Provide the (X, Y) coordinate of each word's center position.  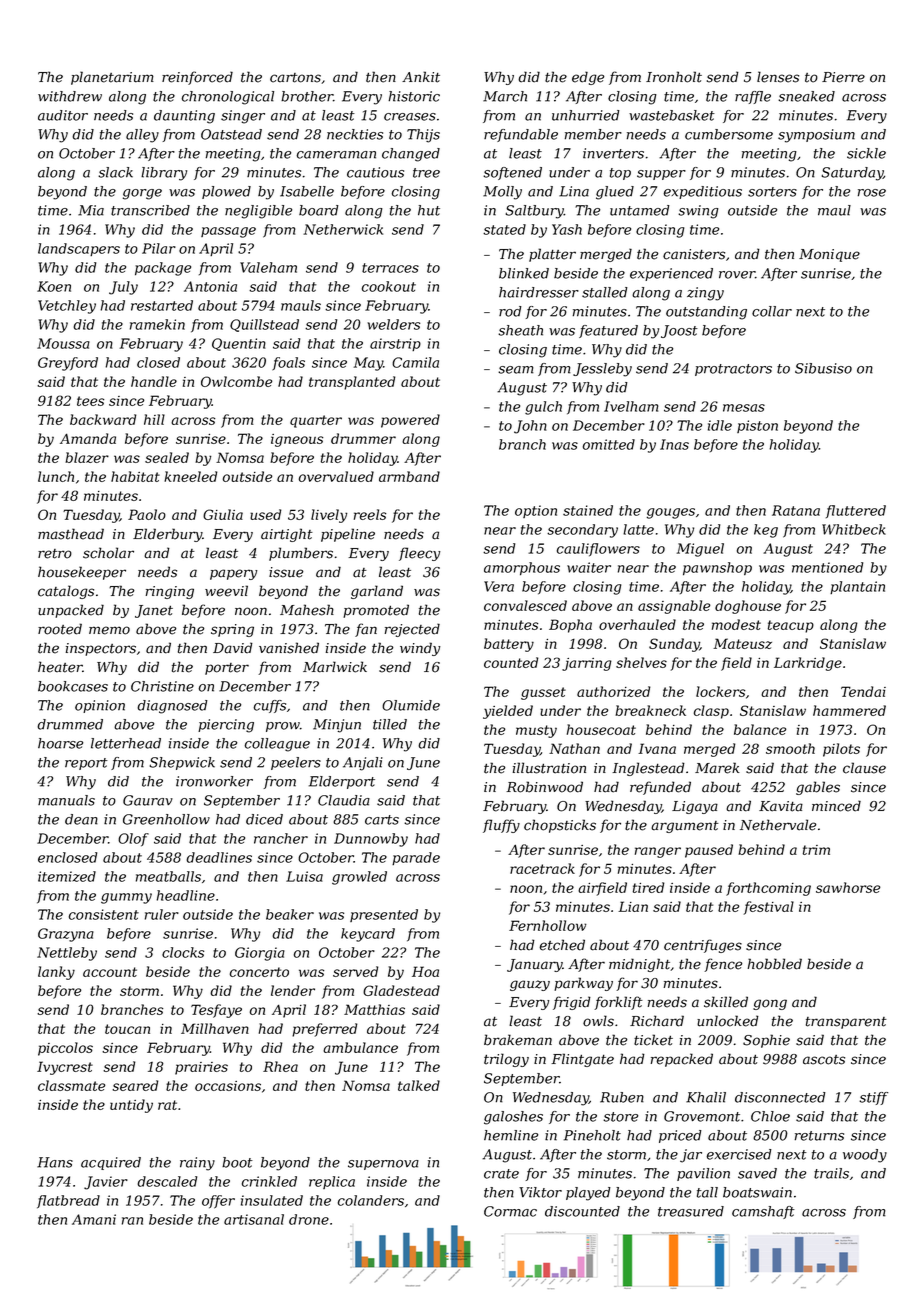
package (163, 269)
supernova (383, 1165)
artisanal (254, 1219)
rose (872, 193)
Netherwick (343, 229)
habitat (135, 476)
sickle (866, 153)
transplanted (352, 383)
